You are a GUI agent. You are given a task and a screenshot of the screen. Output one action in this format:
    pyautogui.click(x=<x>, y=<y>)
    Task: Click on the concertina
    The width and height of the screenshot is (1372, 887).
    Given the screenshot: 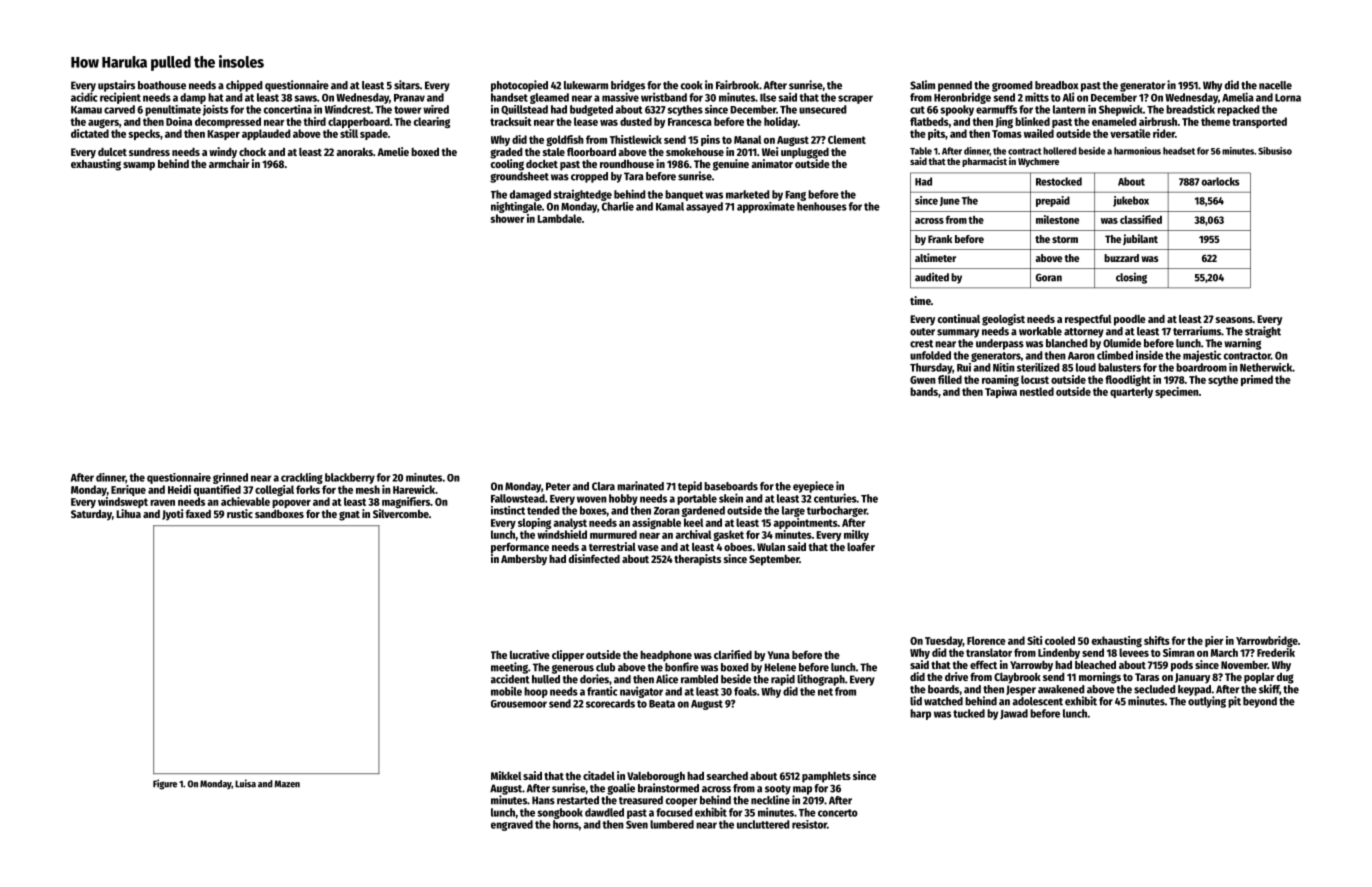 What is the action you would take?
    pyautogui.click(x=288, y=109)
